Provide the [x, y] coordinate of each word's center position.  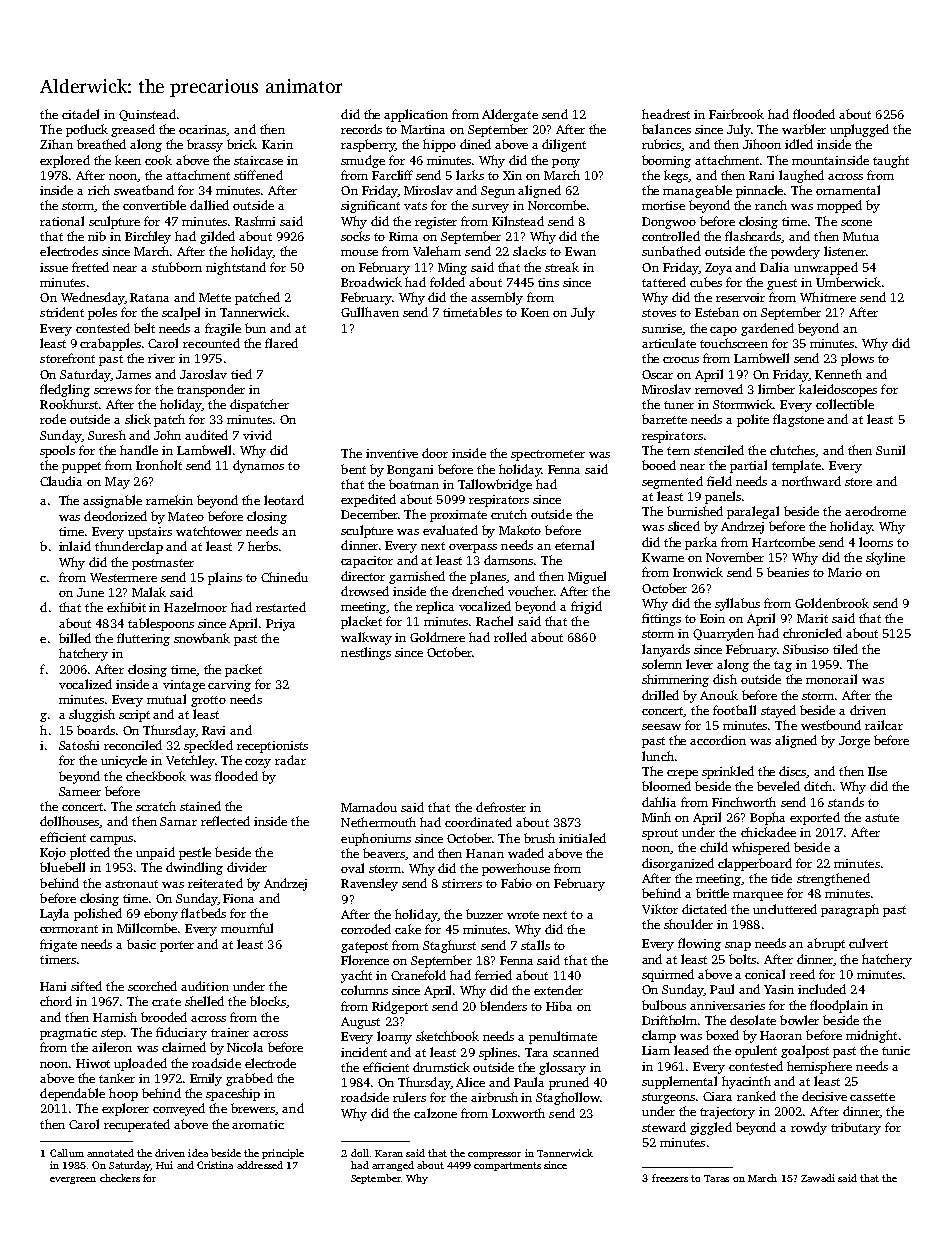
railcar [884, 725]
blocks [268, 1001]
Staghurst [449, 946]
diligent [564, 145]
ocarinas [203, 130]
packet [243, 670]
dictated [704, 909]
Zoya [718, 269]
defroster [501, 807]
